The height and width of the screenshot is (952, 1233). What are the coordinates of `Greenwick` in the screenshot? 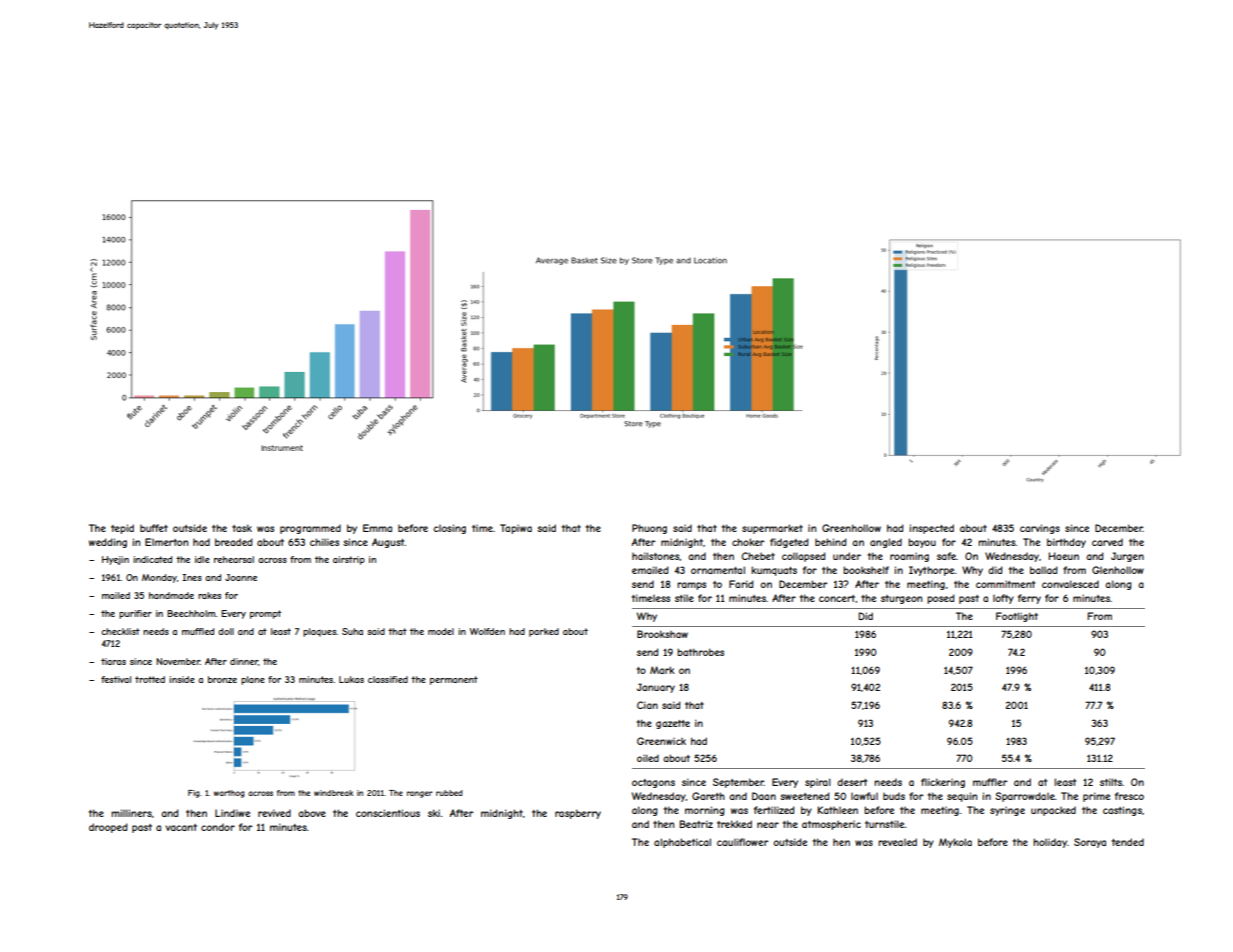 It's located at (661, 741).
